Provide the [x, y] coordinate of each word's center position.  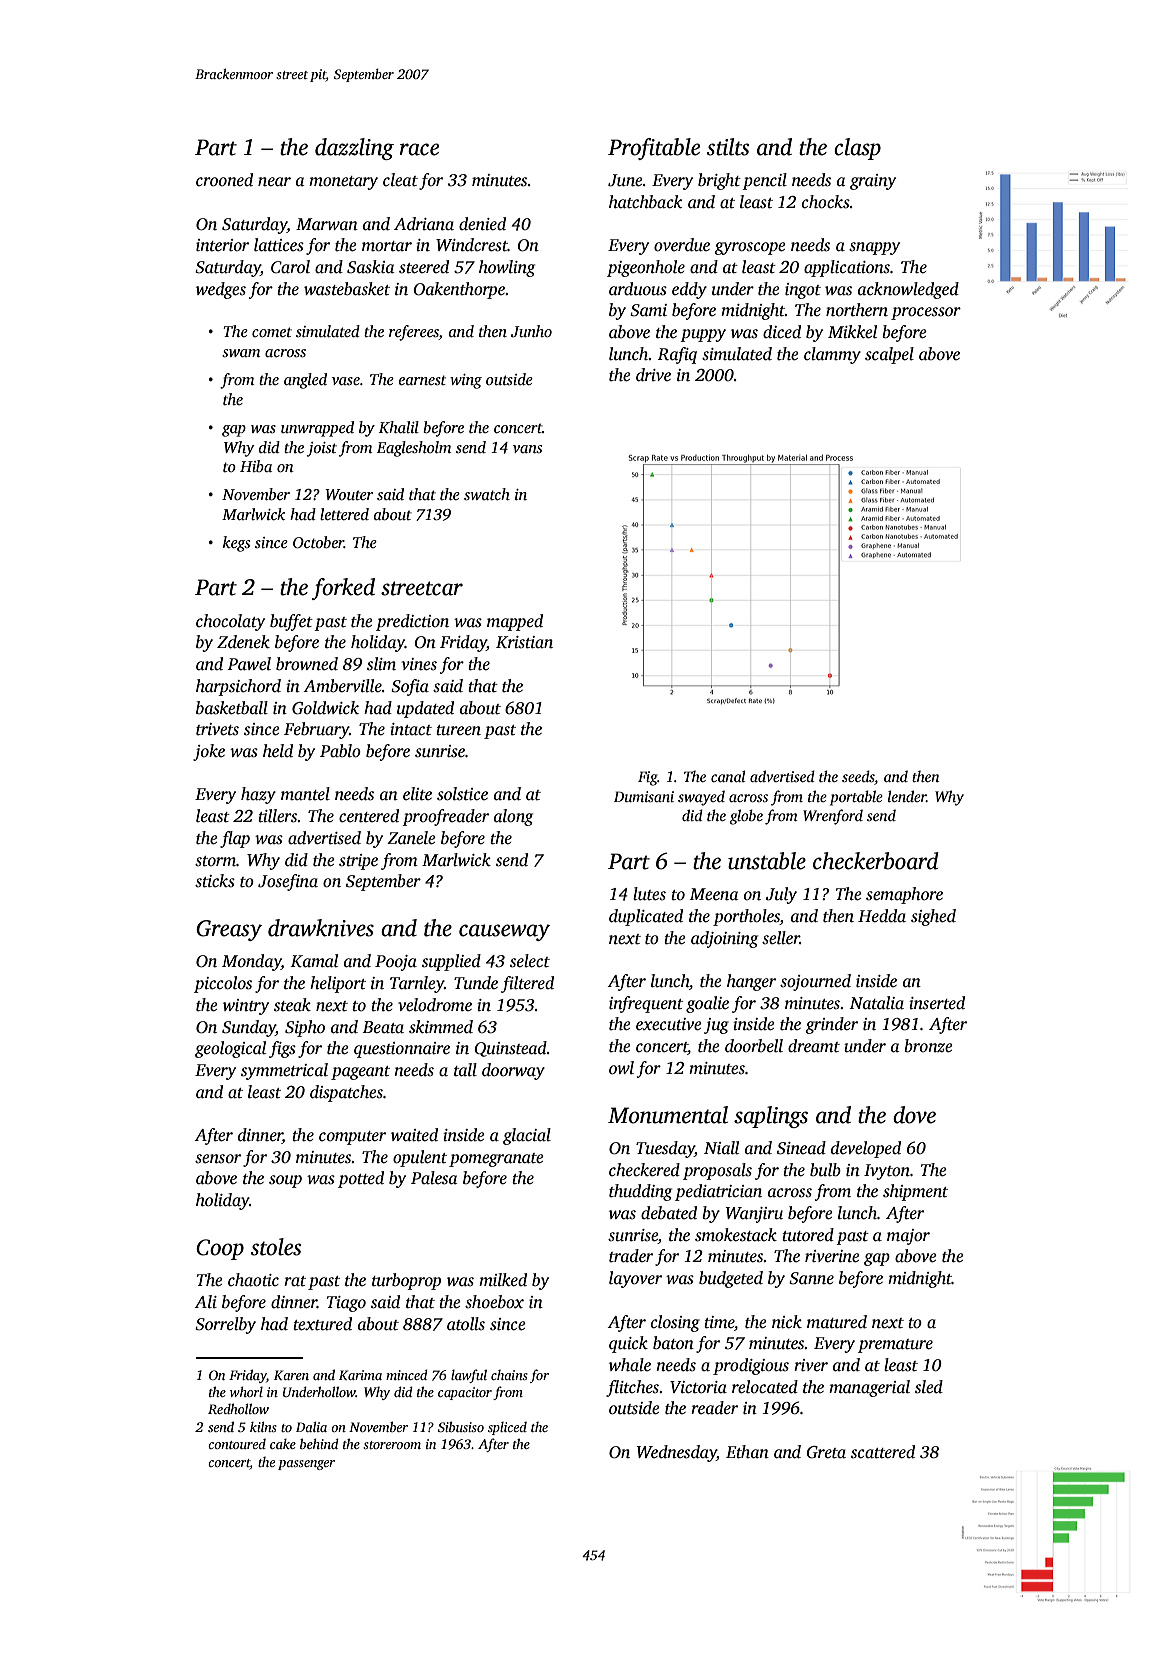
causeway [504, 932]
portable [856, 798]
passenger [306, 1465]
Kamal [314, 961]
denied [482, 224]
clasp [857, 149]
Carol [290, 267]
